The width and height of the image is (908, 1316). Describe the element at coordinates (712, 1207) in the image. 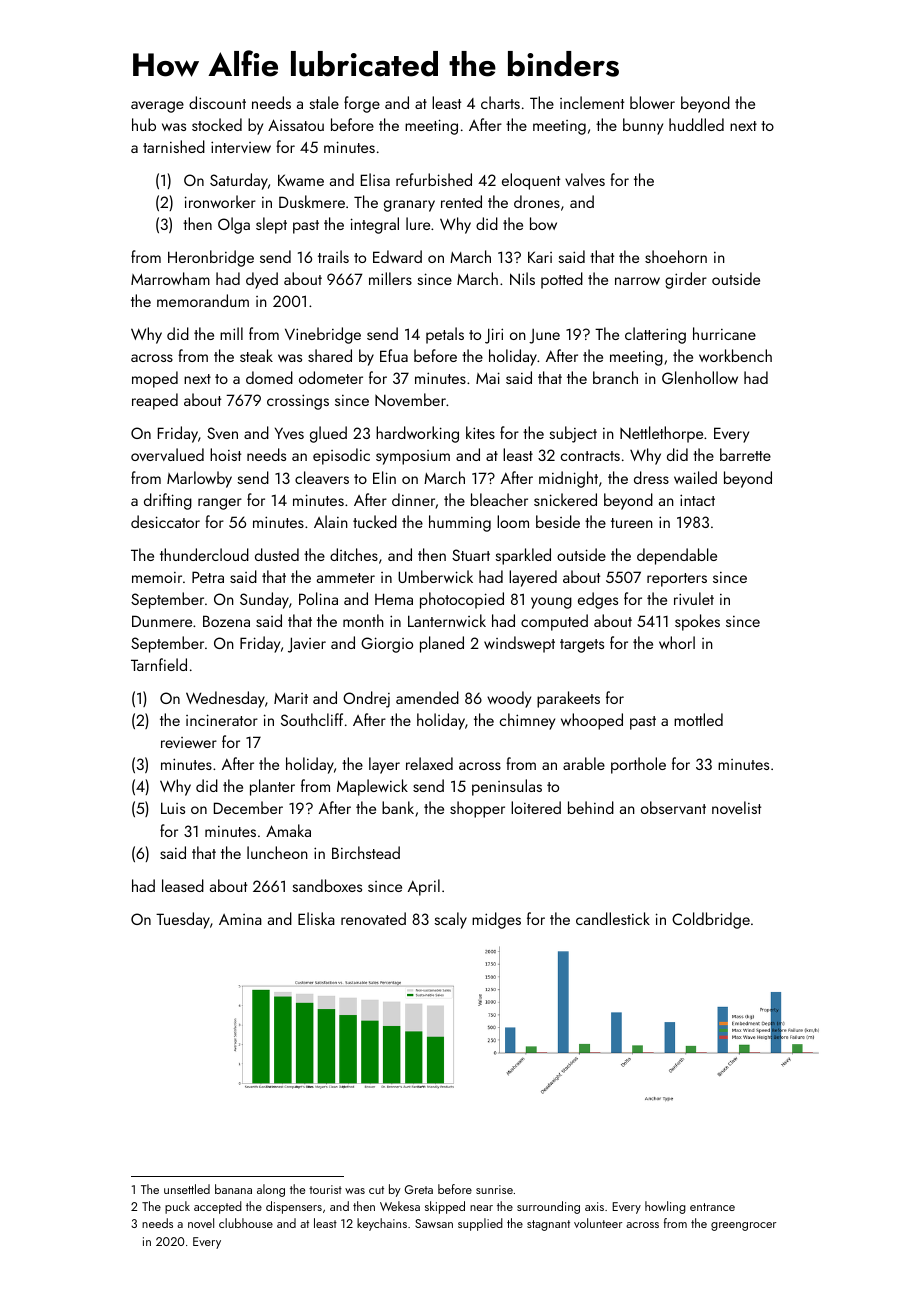

I see `entrance` at that location.
